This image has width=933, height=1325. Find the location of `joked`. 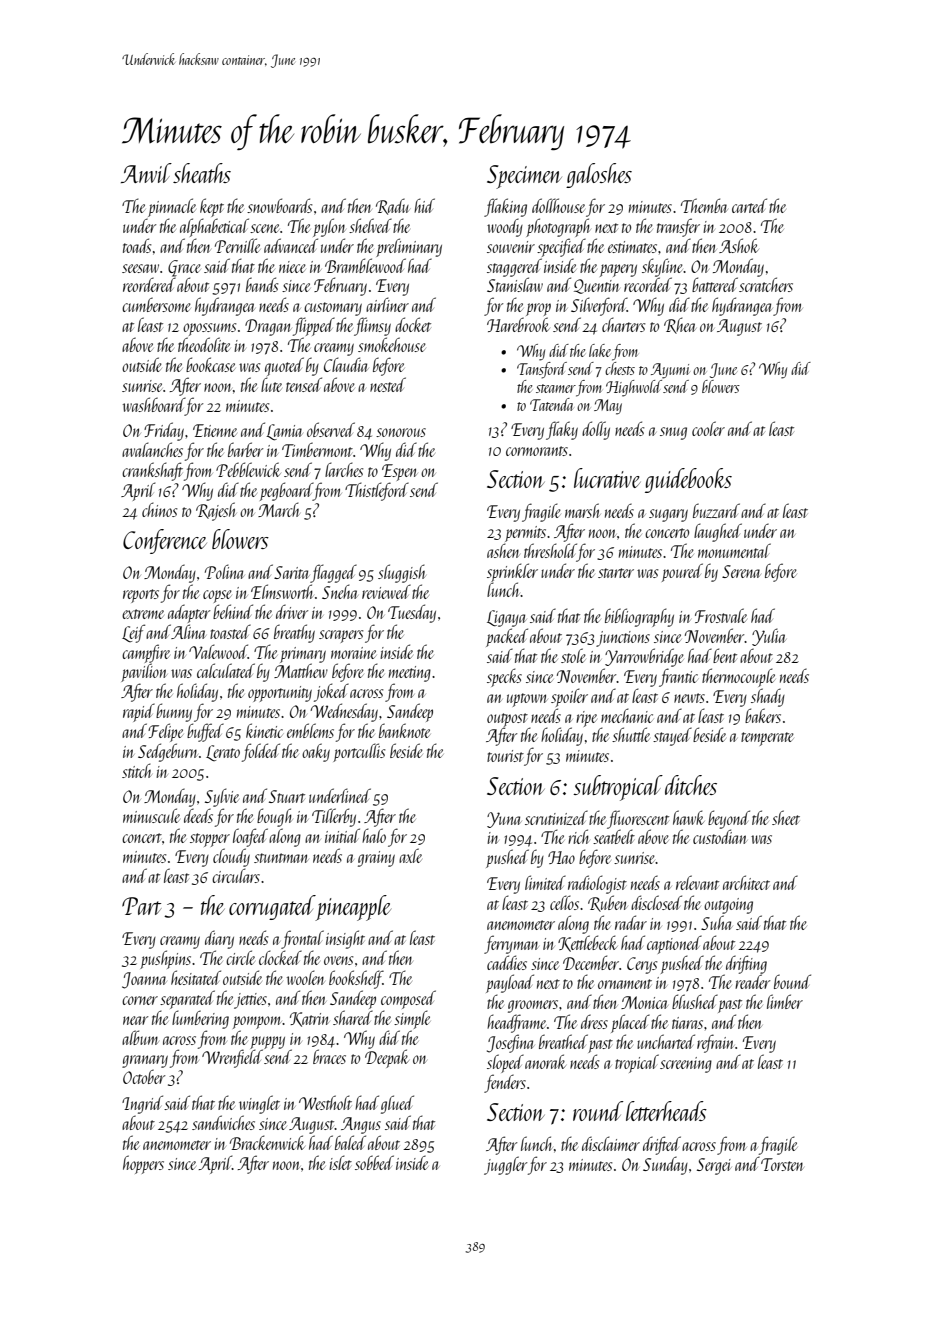

joked is located at coordinates (331, 692).
